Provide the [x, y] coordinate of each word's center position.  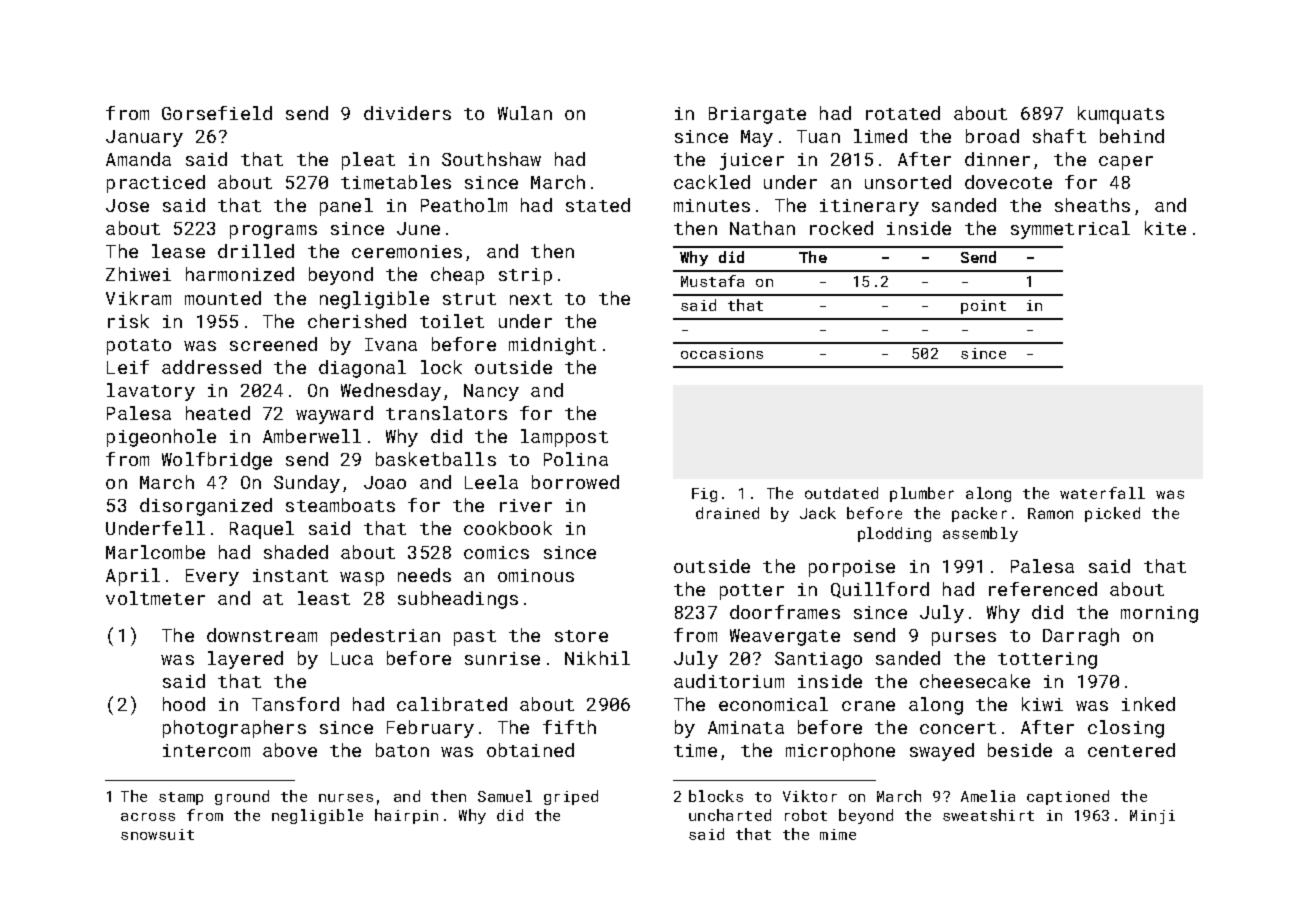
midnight [552, 346]
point [983, 307]
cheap [457, 276]
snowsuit [157, 834]
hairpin [406, 816]
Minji [1152, 817]
